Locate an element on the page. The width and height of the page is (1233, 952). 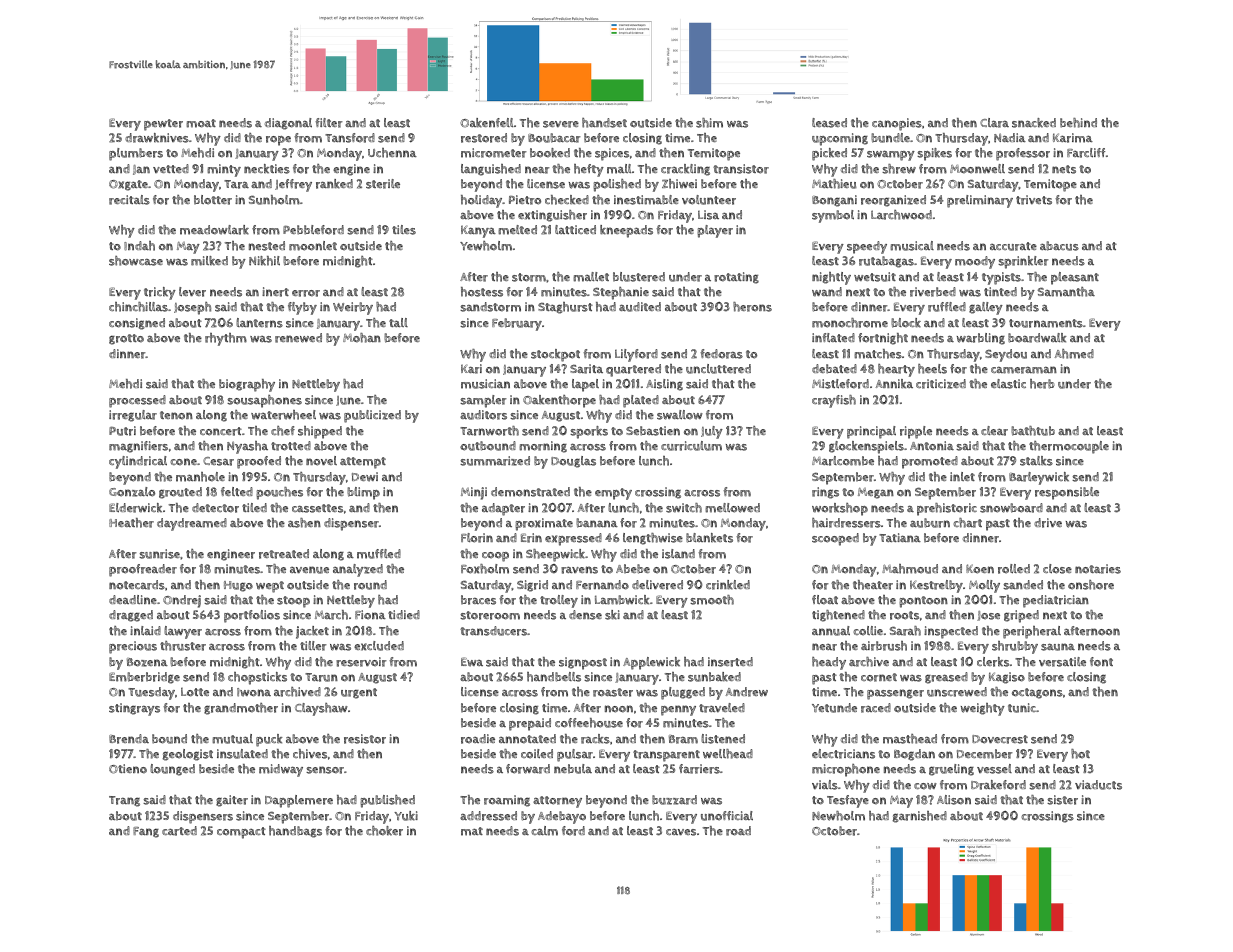
grotto is located at coordinates (126, 339).
